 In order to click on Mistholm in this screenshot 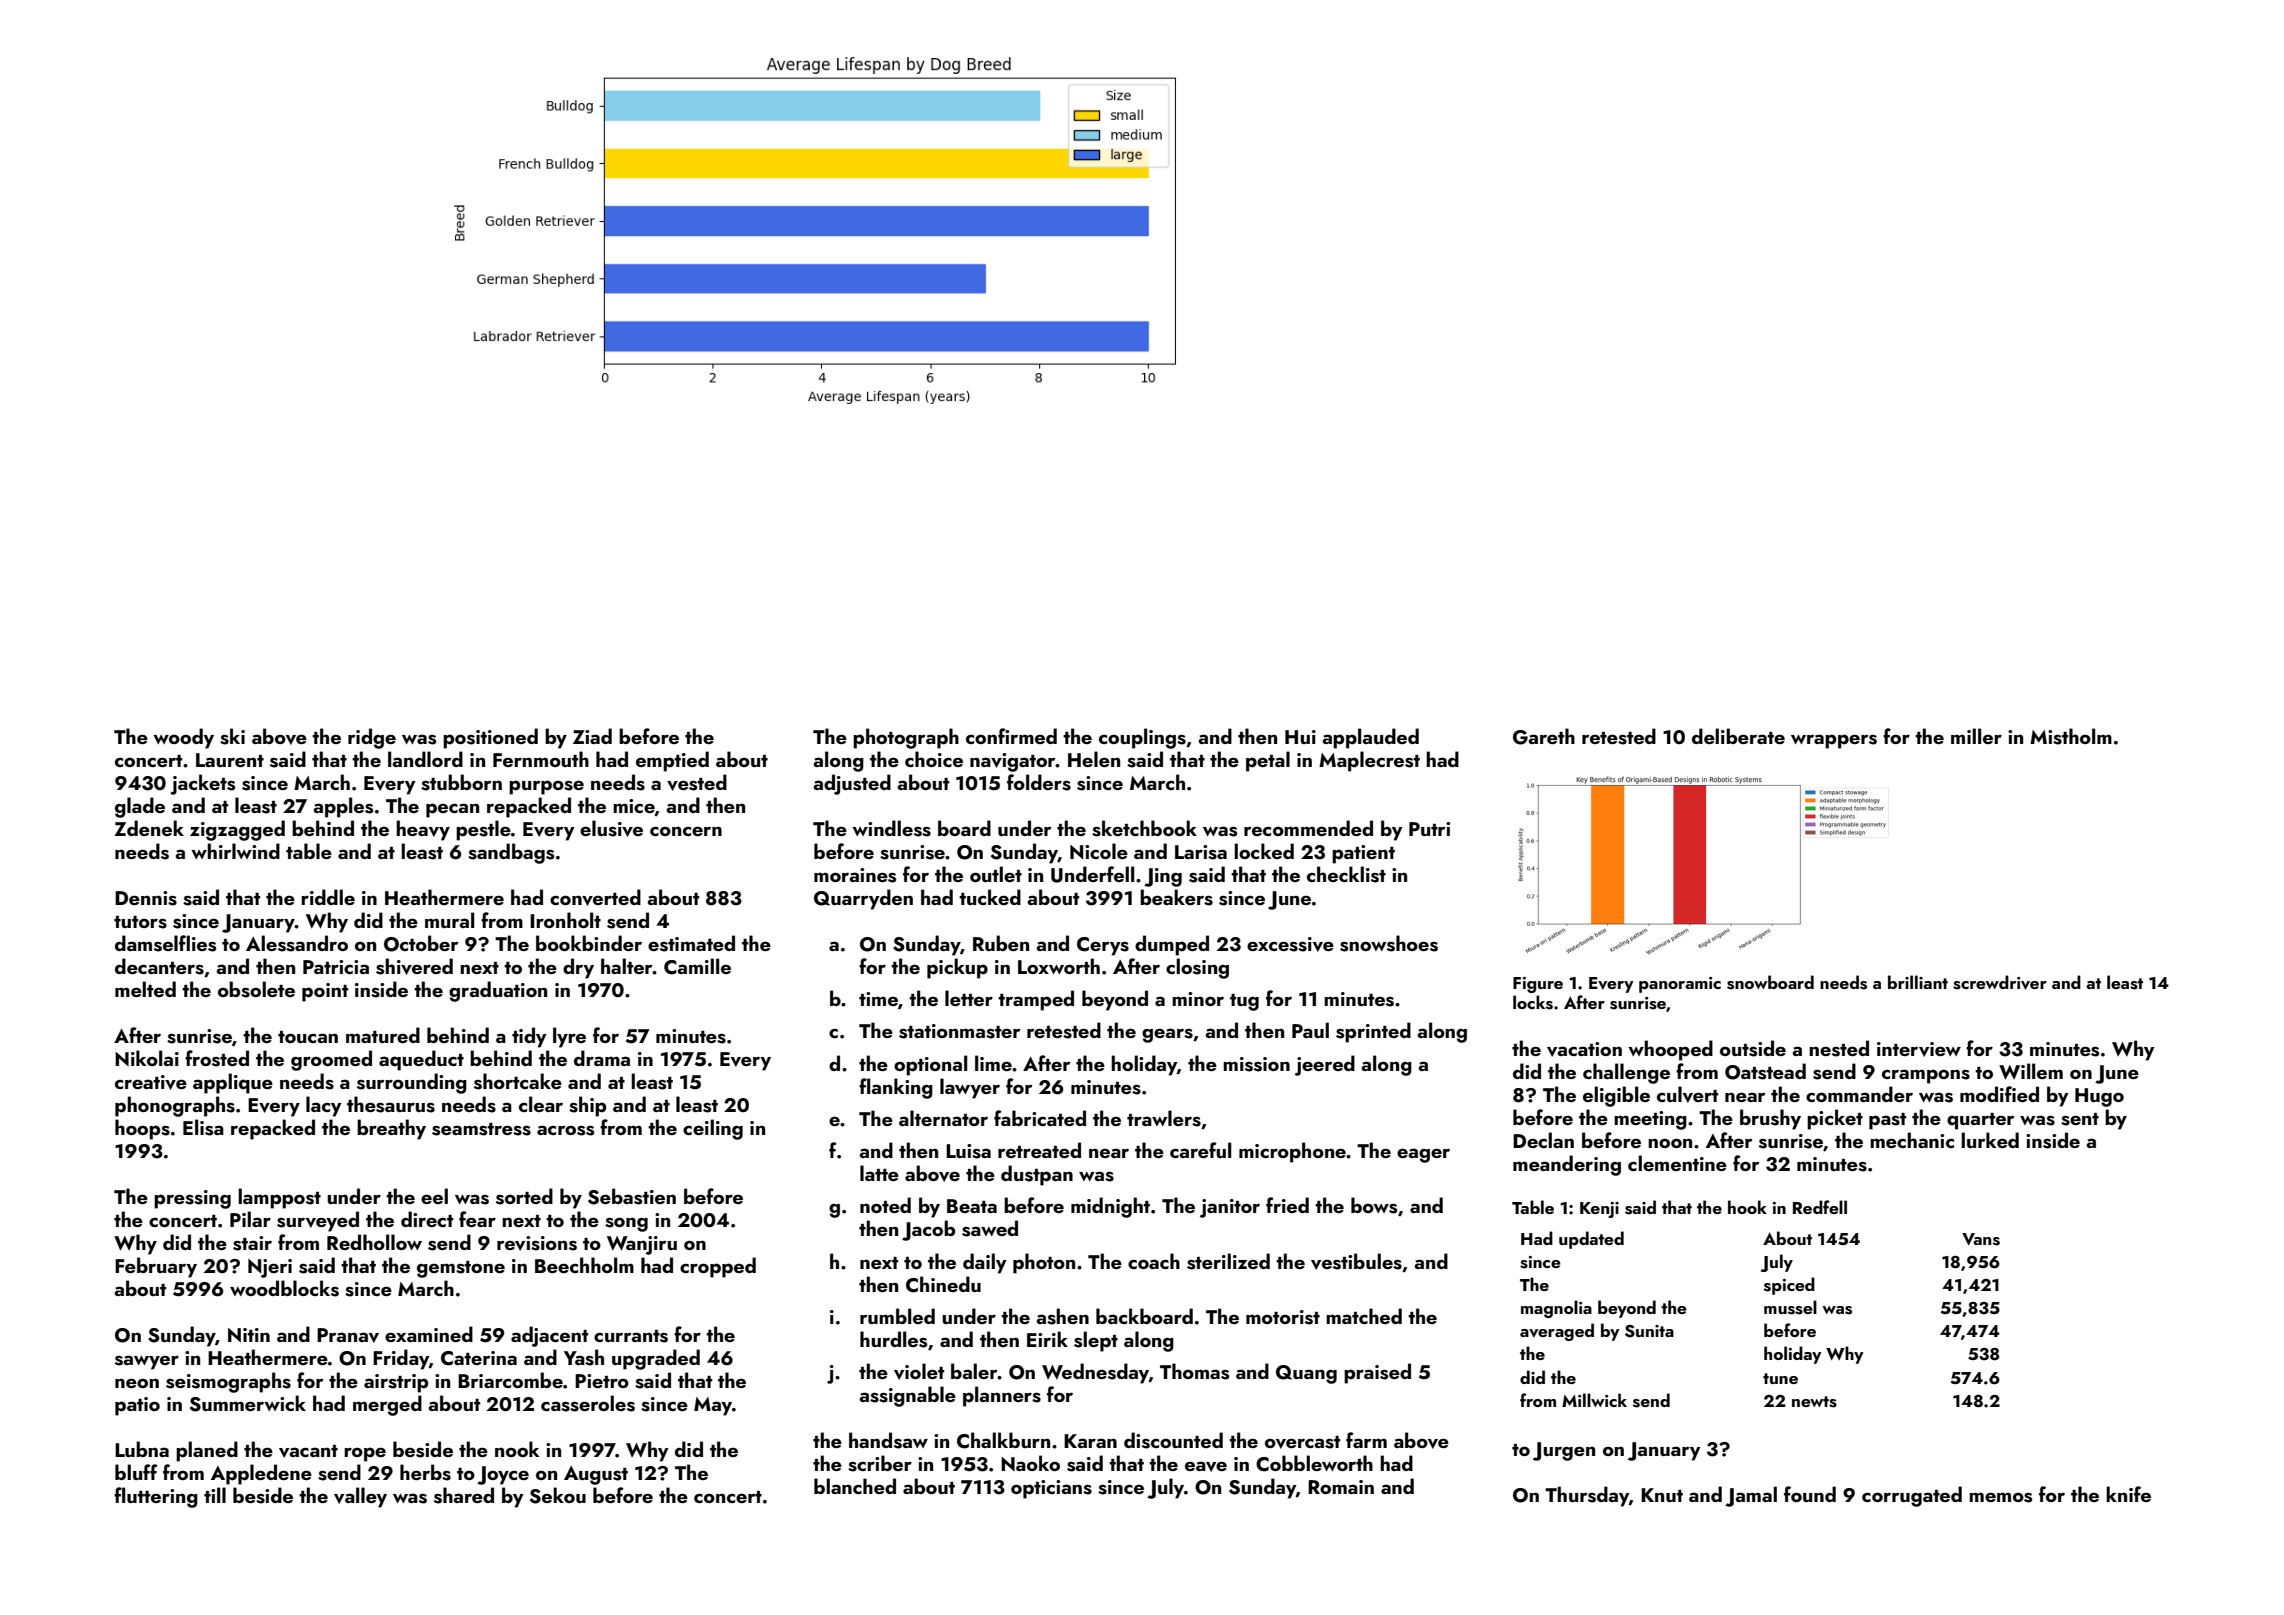, I will do `click(2071, 736)`.
